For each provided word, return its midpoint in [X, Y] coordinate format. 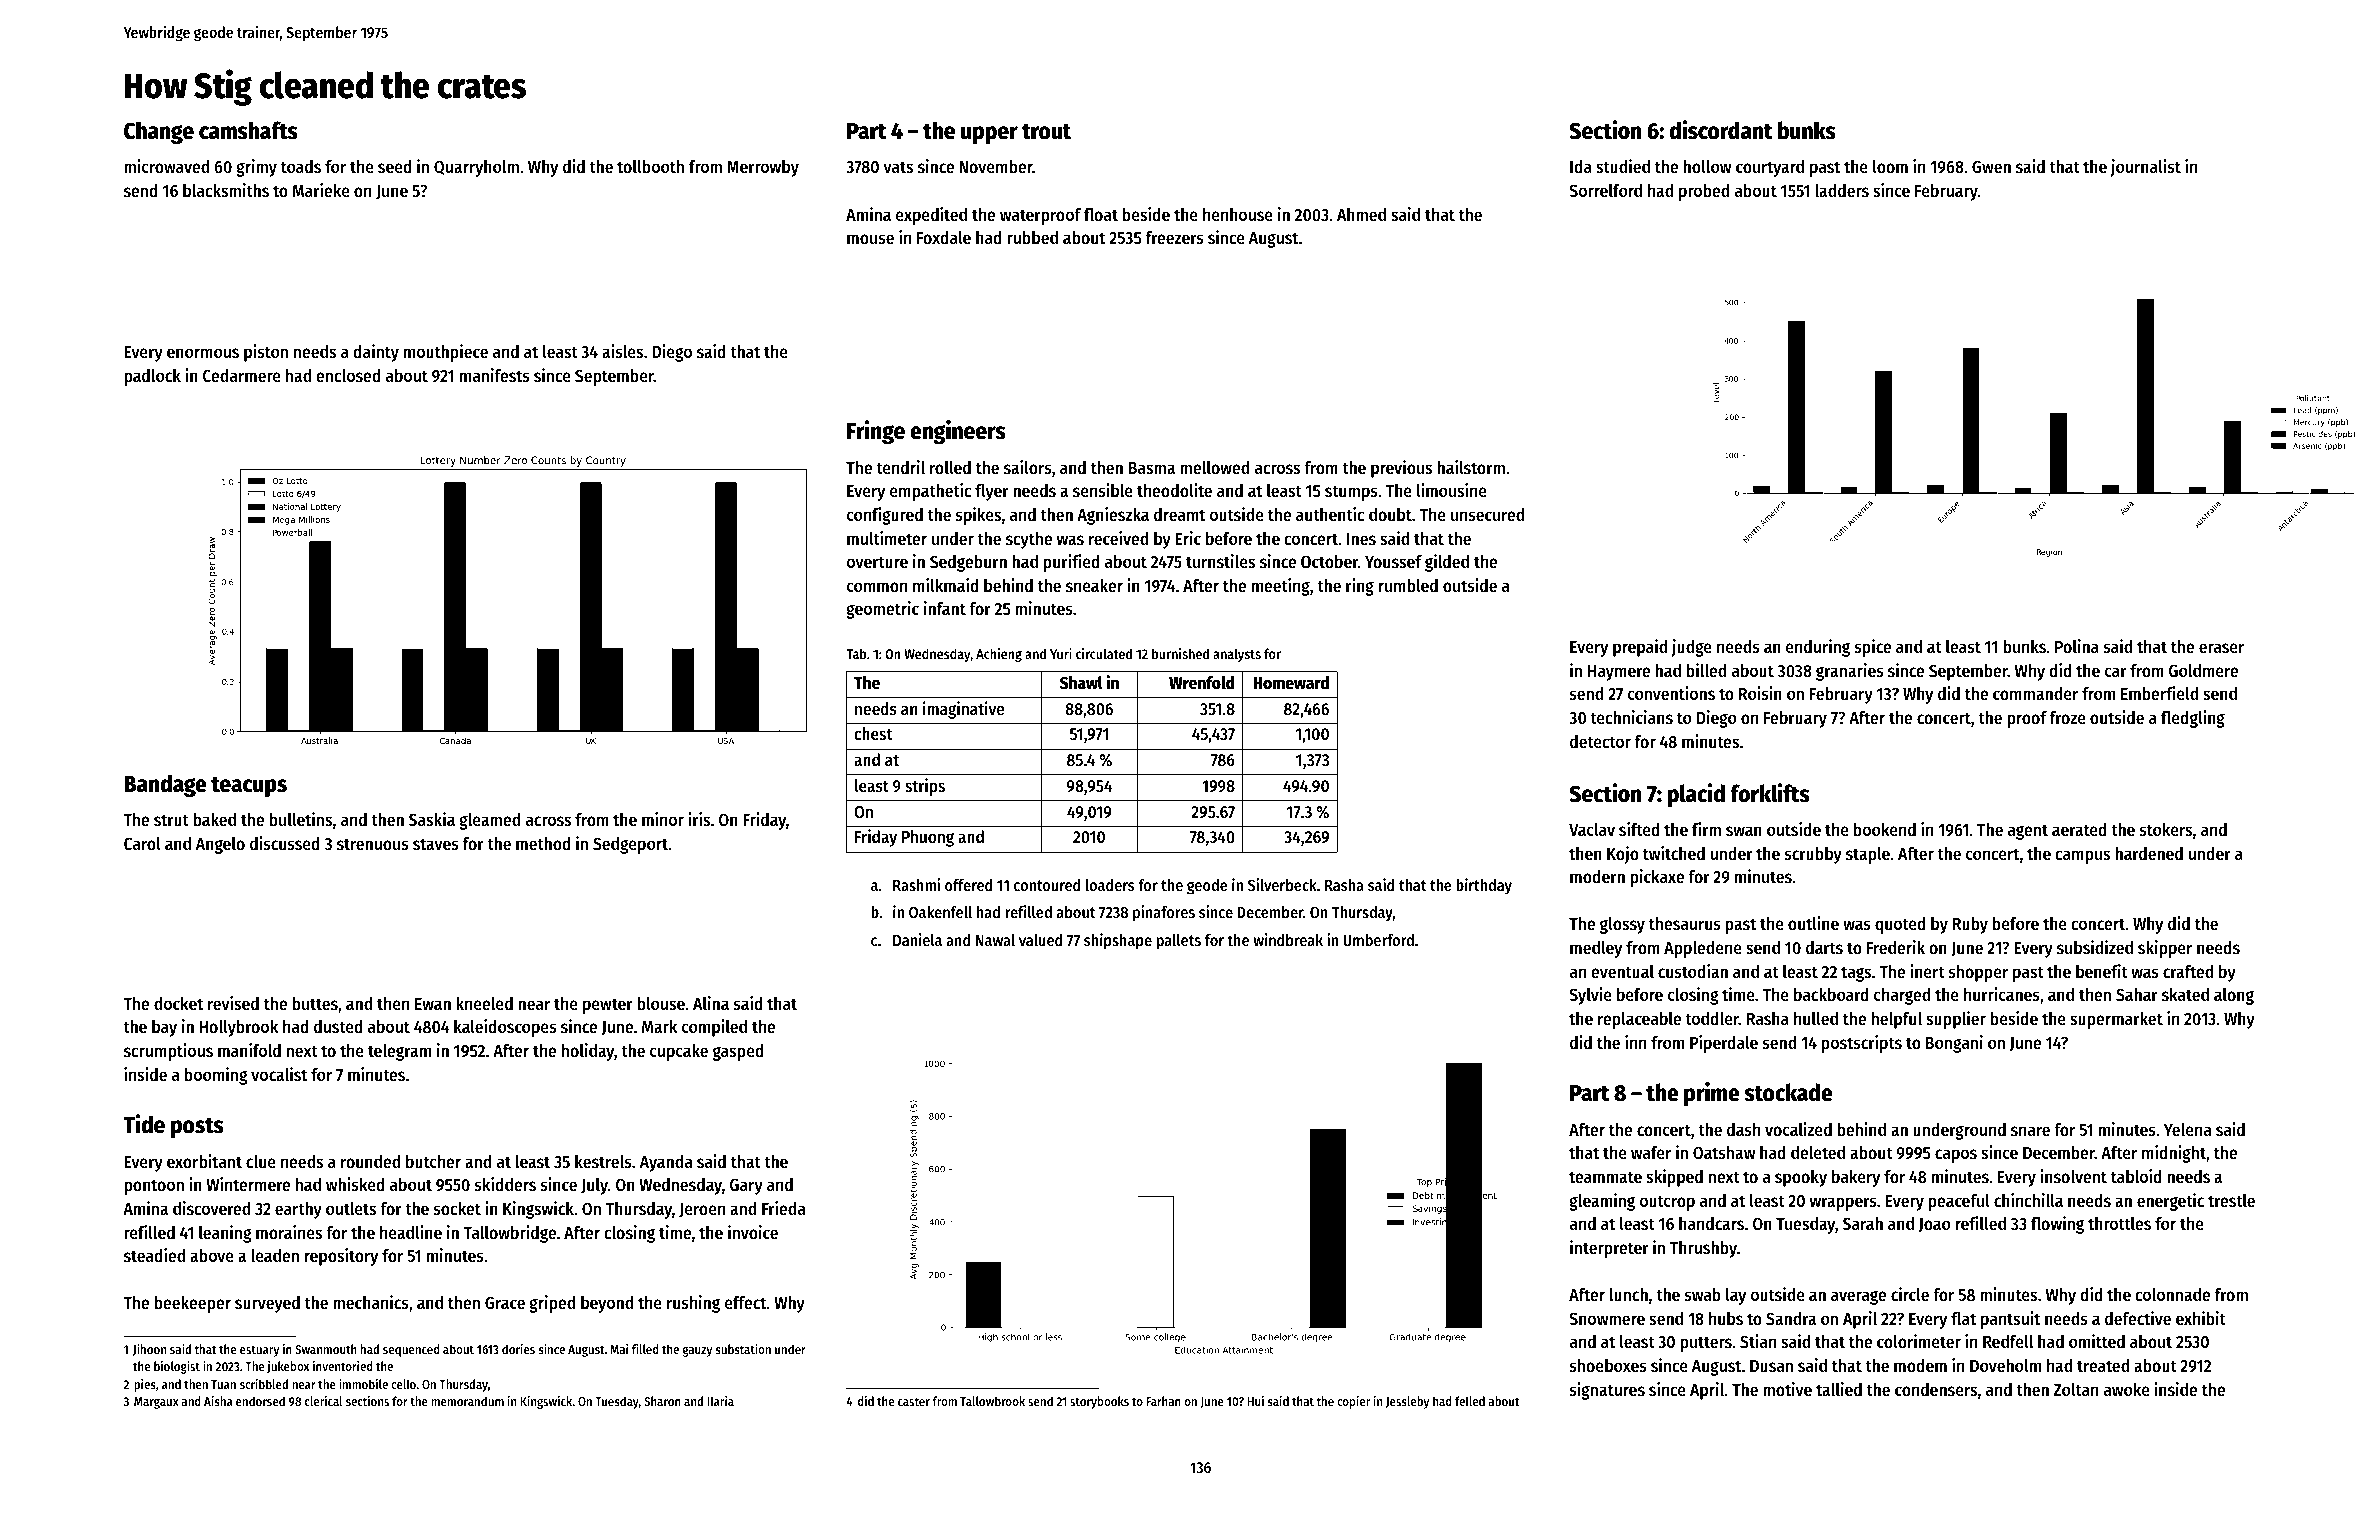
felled [1470, 1401]
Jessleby [1407, 1402]
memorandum [467, 1401]
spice [1873, 648]
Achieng [999, 655]
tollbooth [650, 166]
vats [898, 167]
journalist [2145, 168]
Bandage [165, 785]
